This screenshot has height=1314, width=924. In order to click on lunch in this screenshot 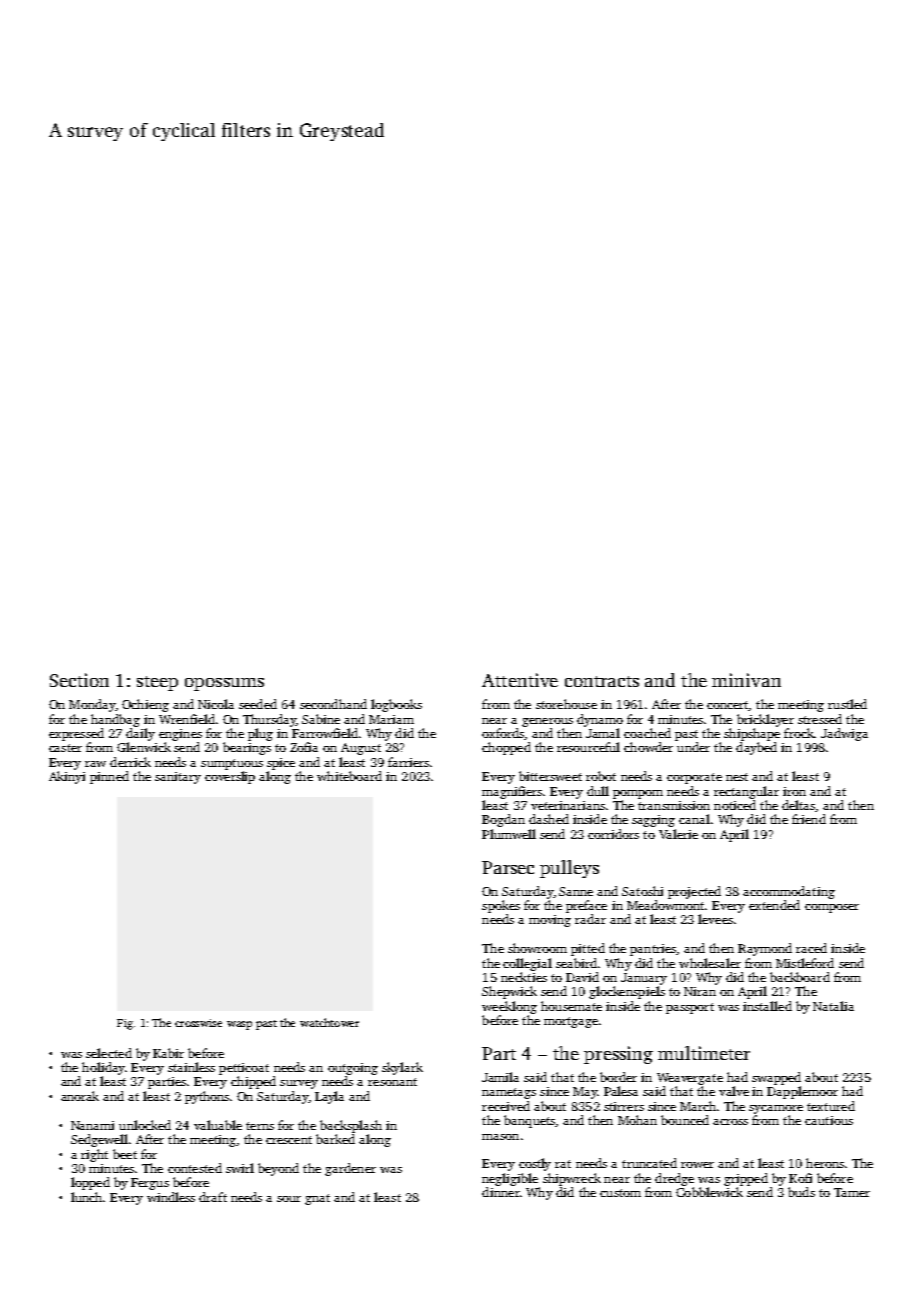, I will do `click(86, 1197)`.
